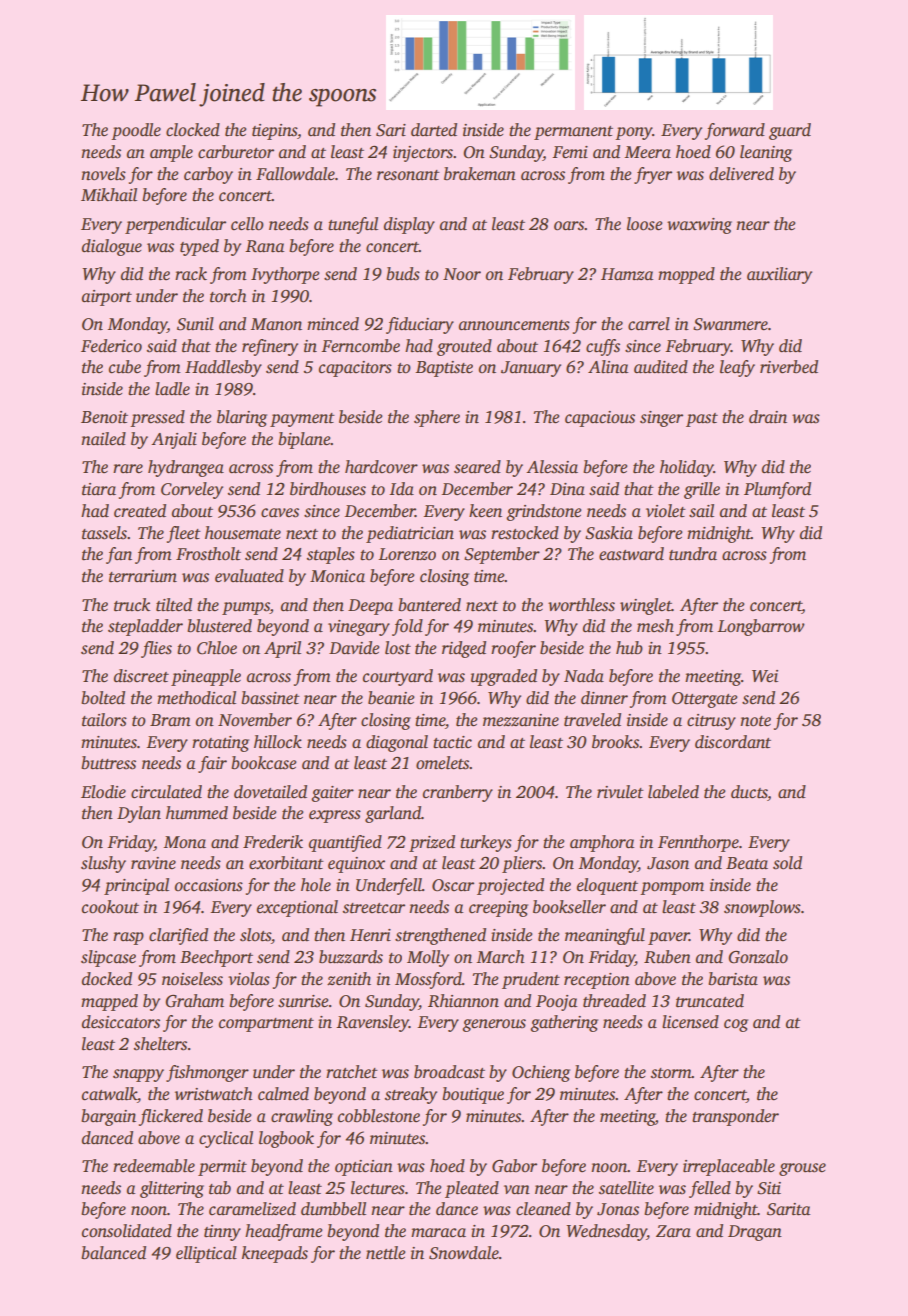 The height and width of the screenshot is (1316, 908). What do you see at coordinates (730, 324) in the screenshot?
I see `Swanmere` at bounding box center [730, 324].
